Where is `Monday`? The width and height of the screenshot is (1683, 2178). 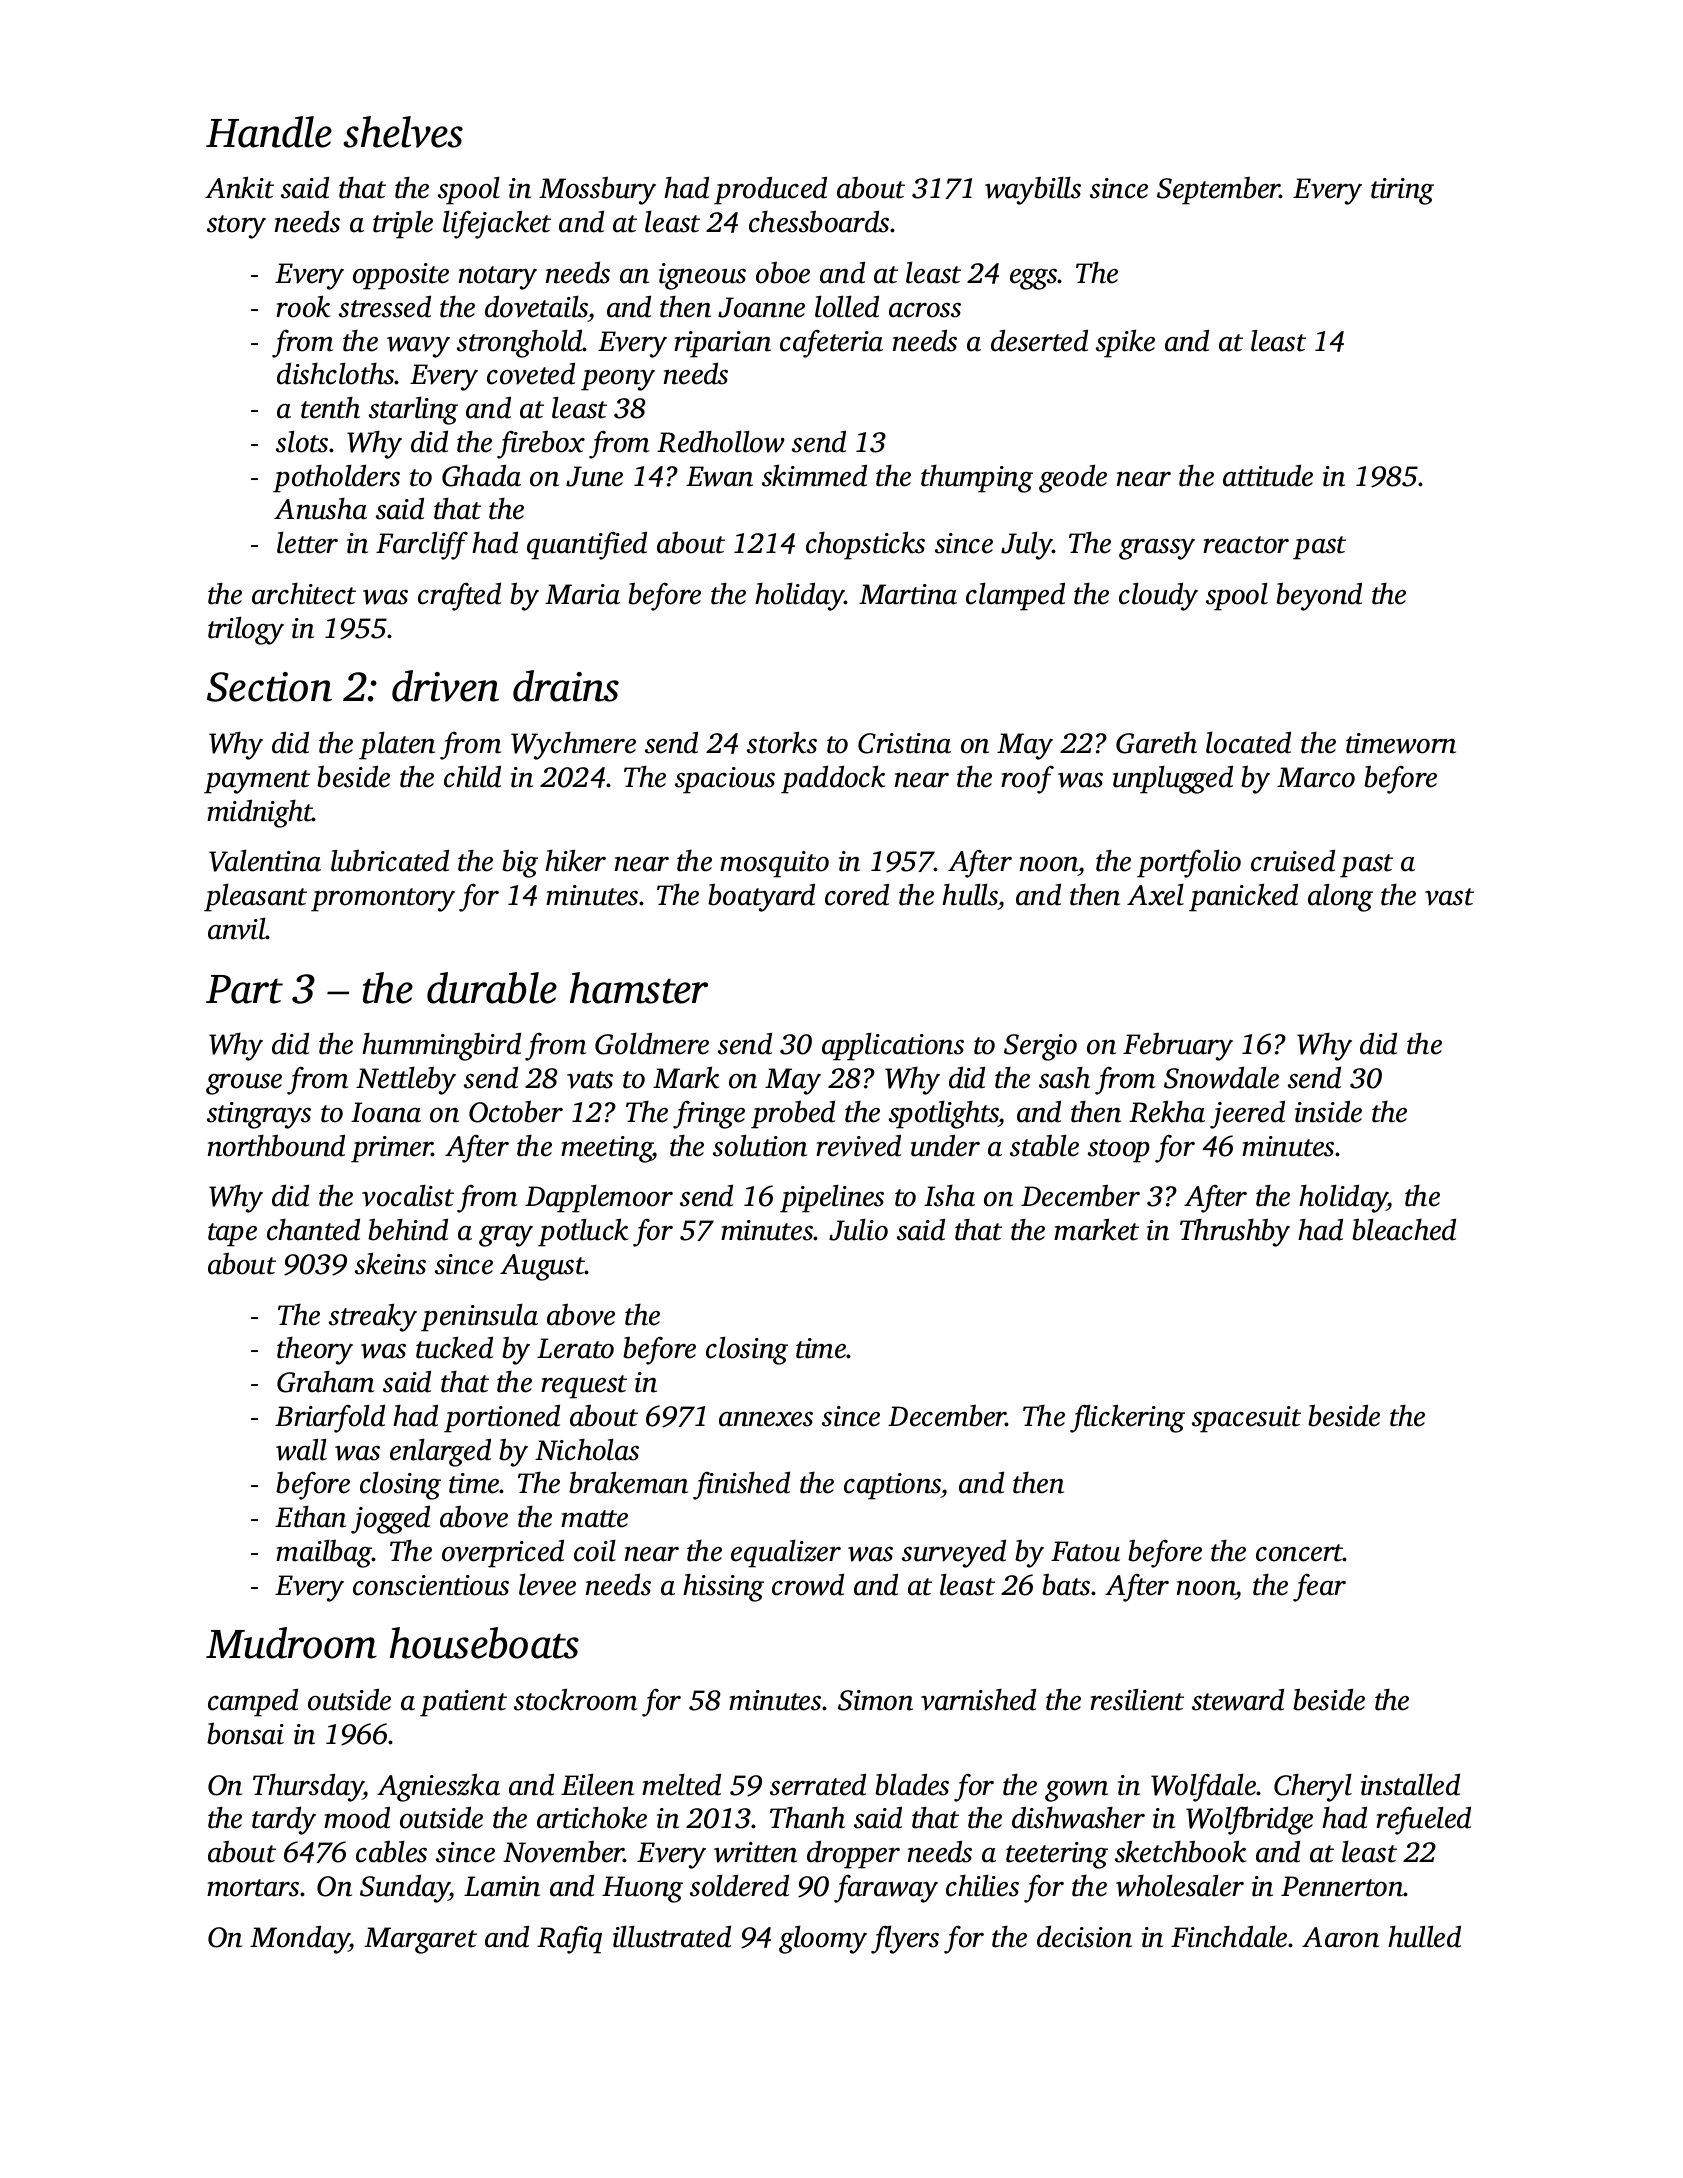 Monday is located at coordinates (299, 1939).
